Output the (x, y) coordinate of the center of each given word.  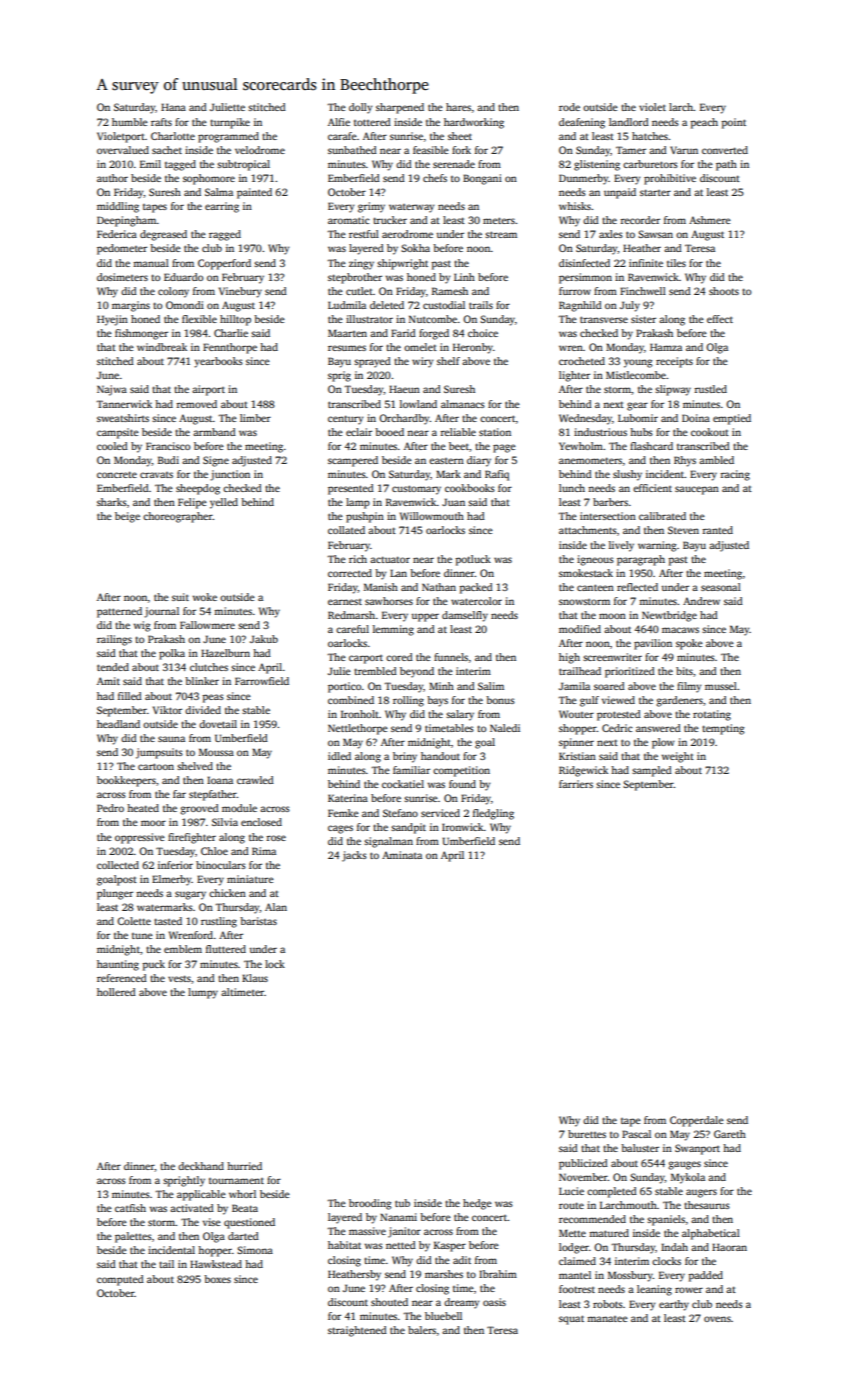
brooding (370, 1204)
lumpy (203, 993)
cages (340, 829)
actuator (390, 559)
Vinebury (240, 292)
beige (127, 517)
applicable (201, 1195)
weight (678, 757)
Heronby (473, 348)
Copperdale (697, 1121)
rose (276, 838)
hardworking (474, 123)
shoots (724, 291)
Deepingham (127, 221)
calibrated (662, 516)
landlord (629, 122)
